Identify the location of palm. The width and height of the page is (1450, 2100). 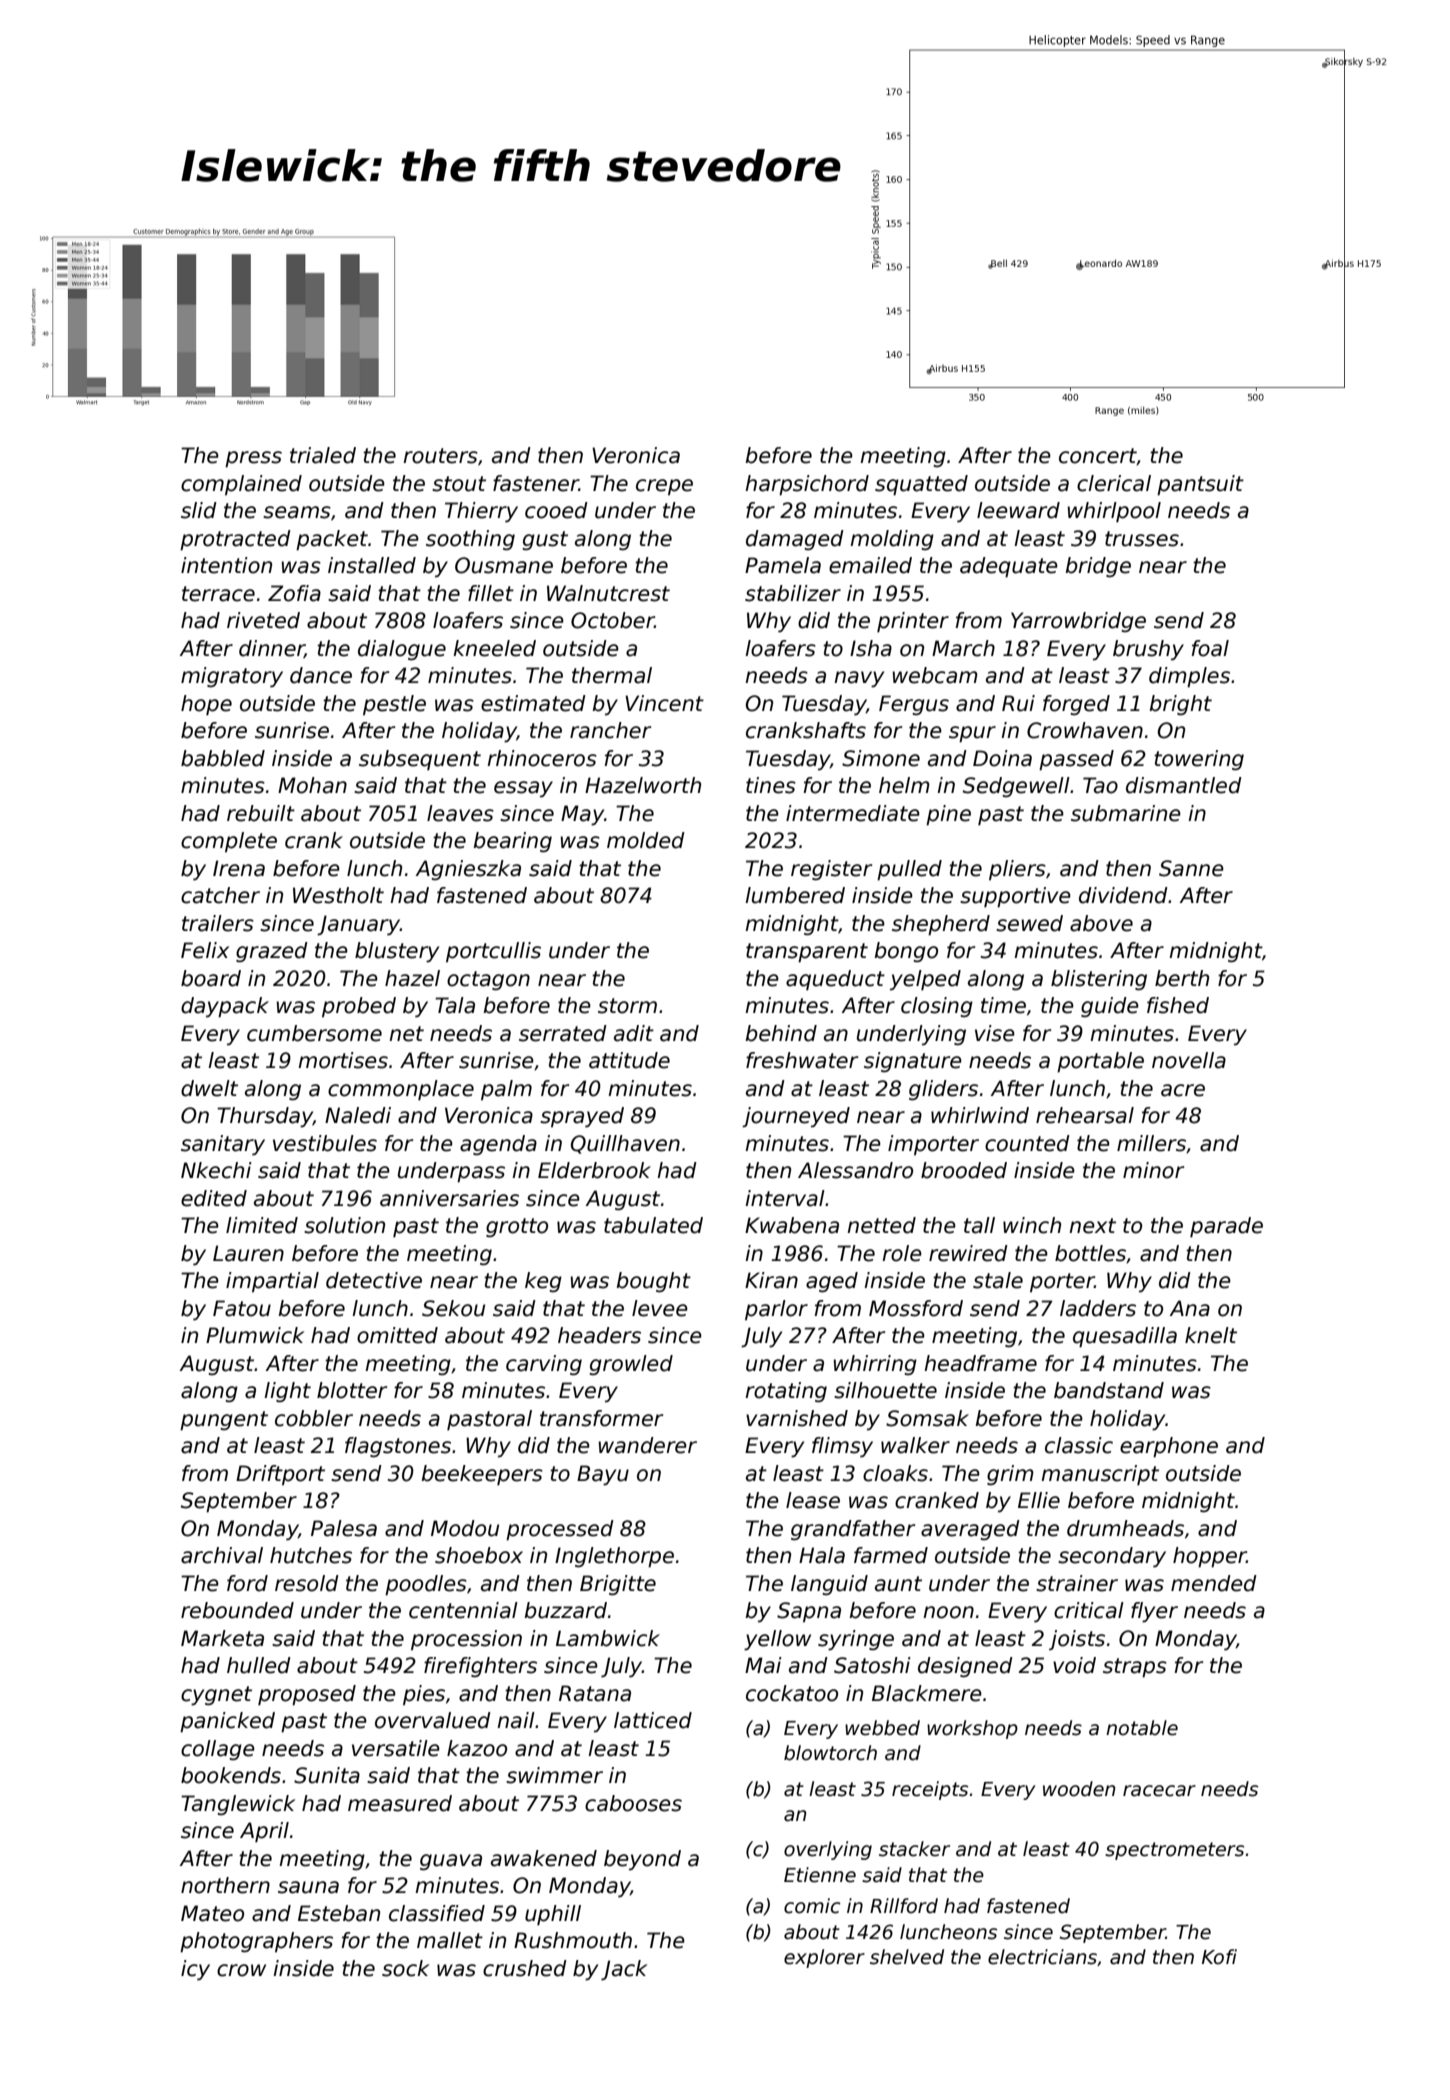
(506, 1090).
